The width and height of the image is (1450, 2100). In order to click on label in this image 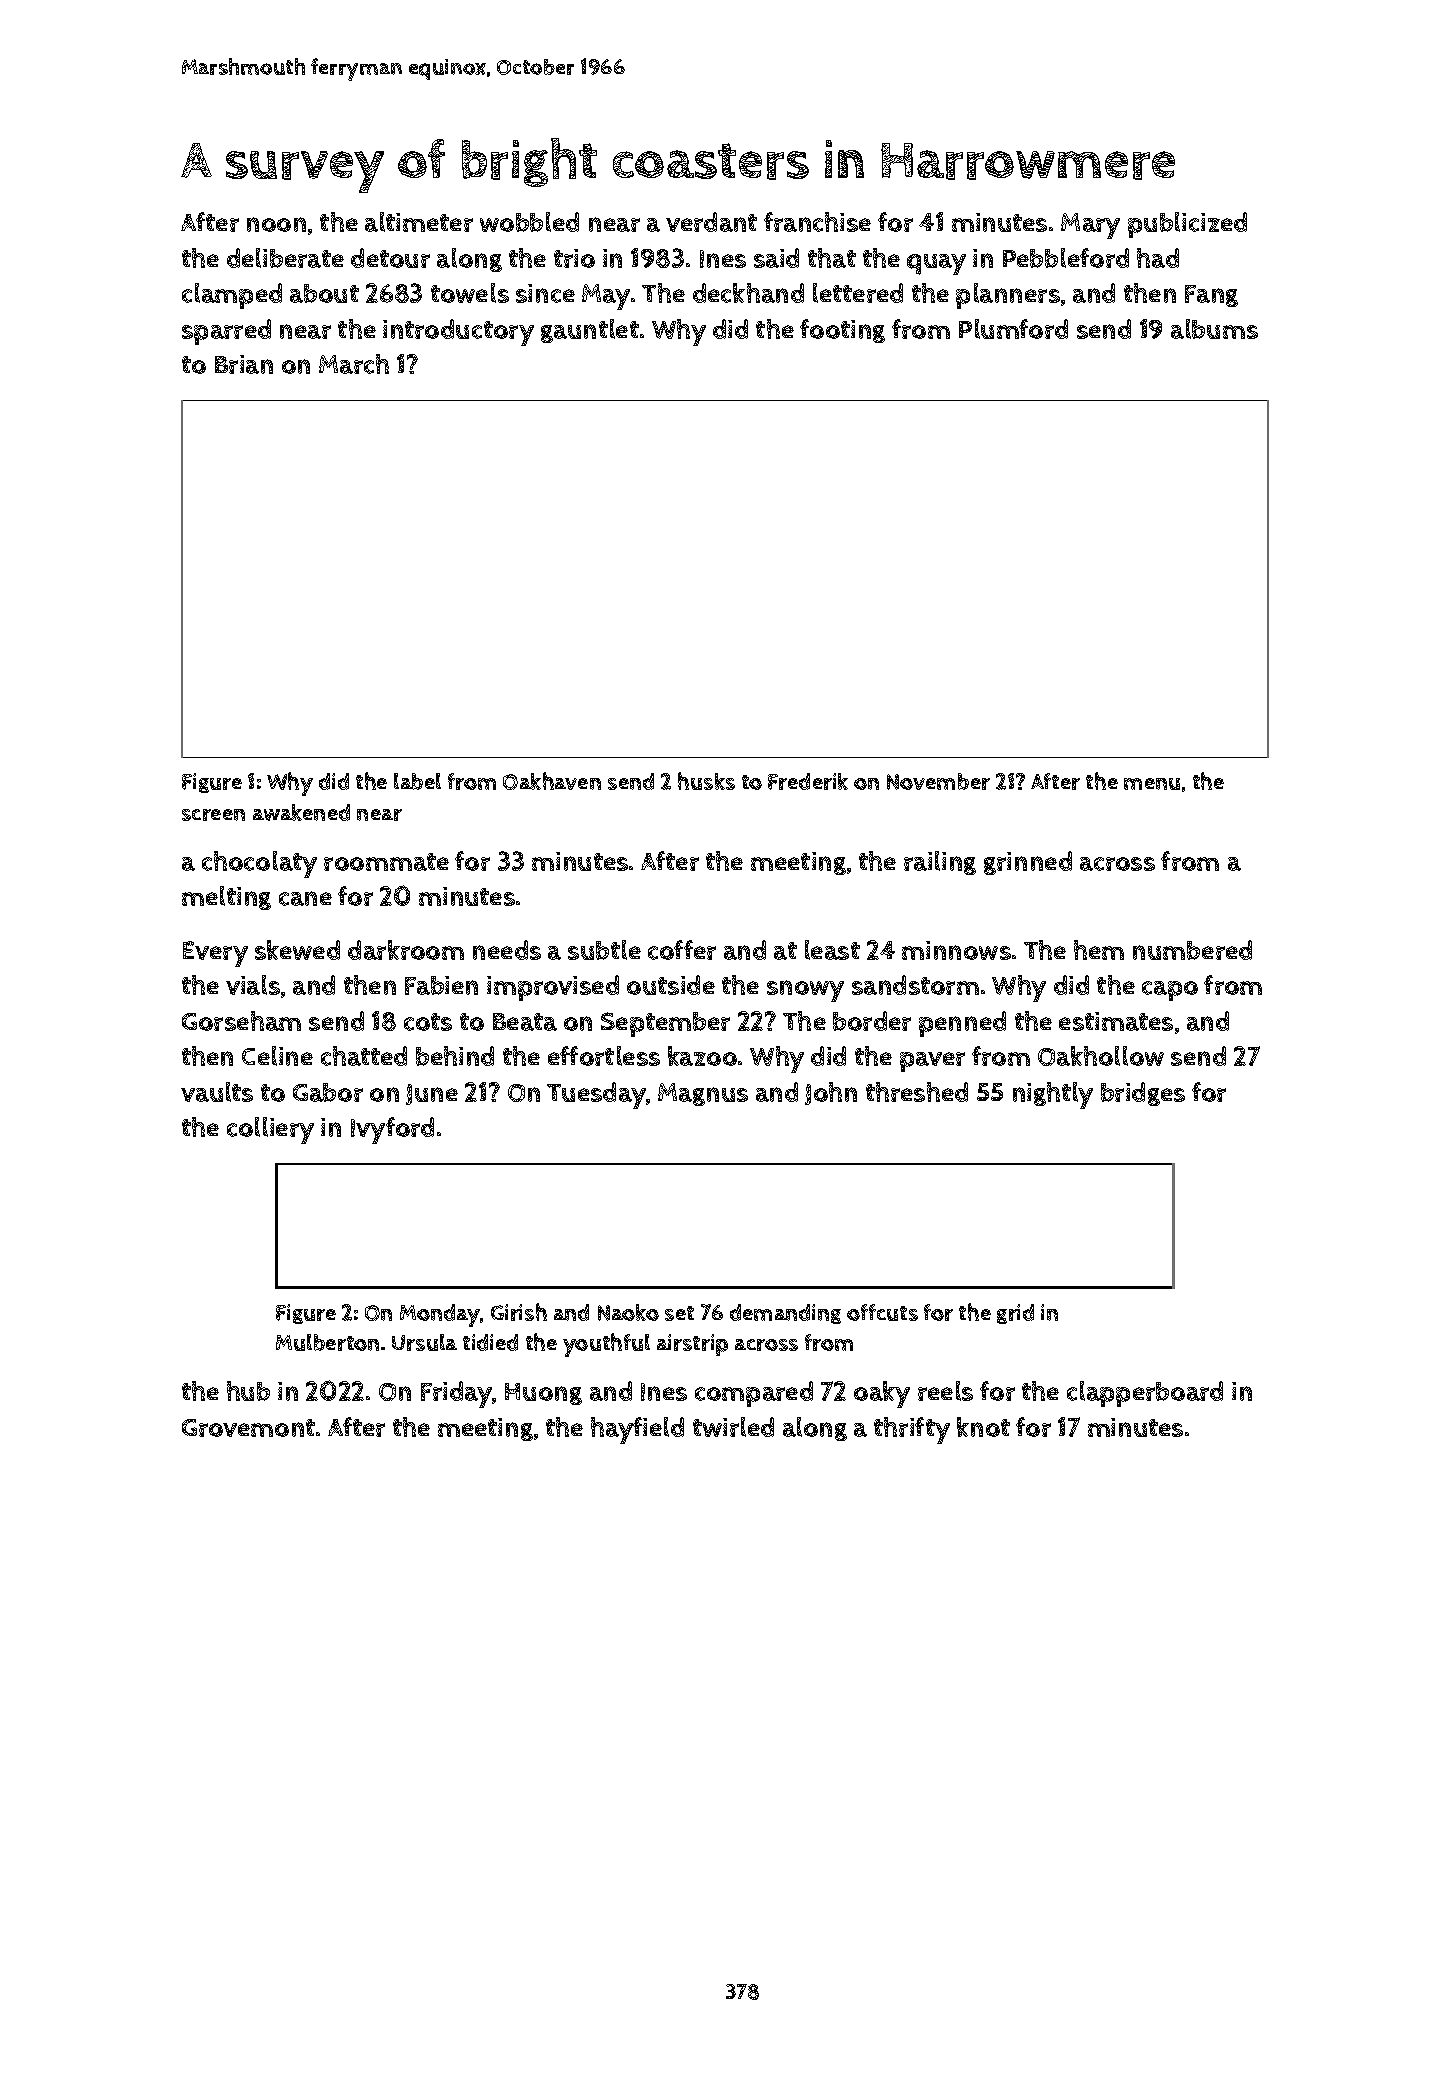, I will do `click(417, 781)`.
